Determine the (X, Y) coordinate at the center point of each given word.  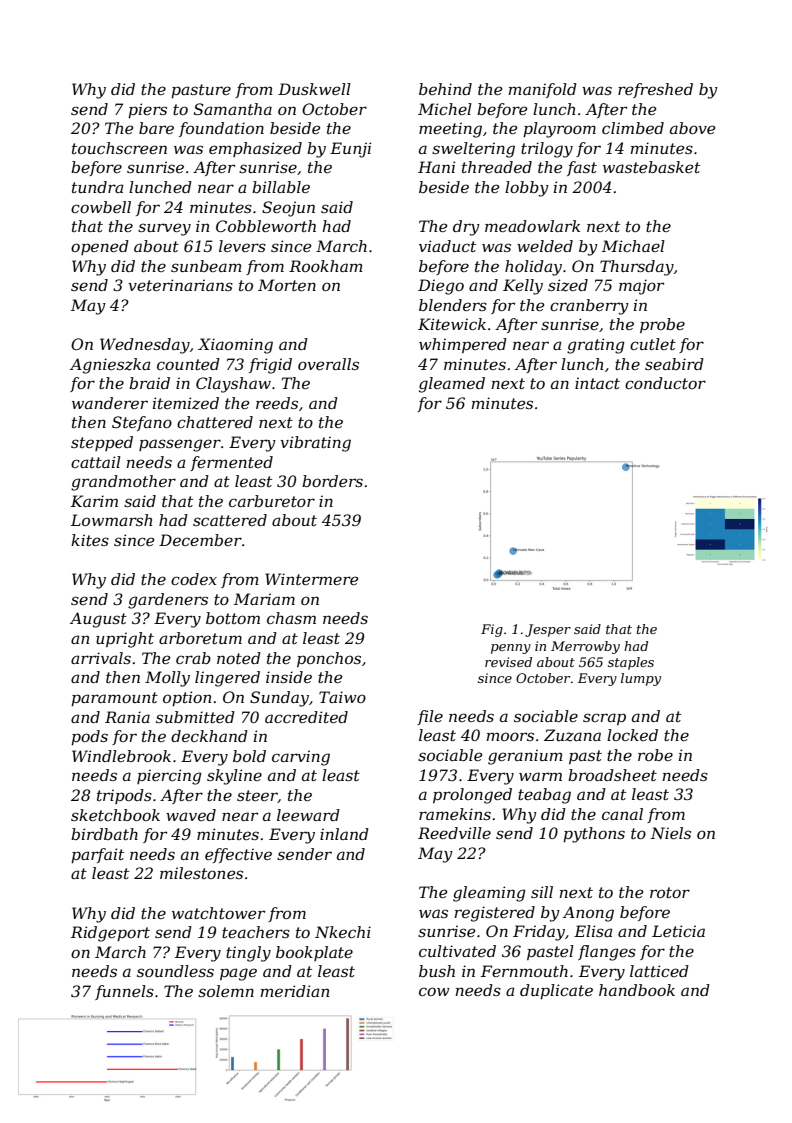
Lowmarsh (111, 520)
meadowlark (532, 226)
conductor (665, 383)
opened (100, 247)
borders (332, 481)
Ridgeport (110, 934)
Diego (441, 287)
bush (437, 971)
